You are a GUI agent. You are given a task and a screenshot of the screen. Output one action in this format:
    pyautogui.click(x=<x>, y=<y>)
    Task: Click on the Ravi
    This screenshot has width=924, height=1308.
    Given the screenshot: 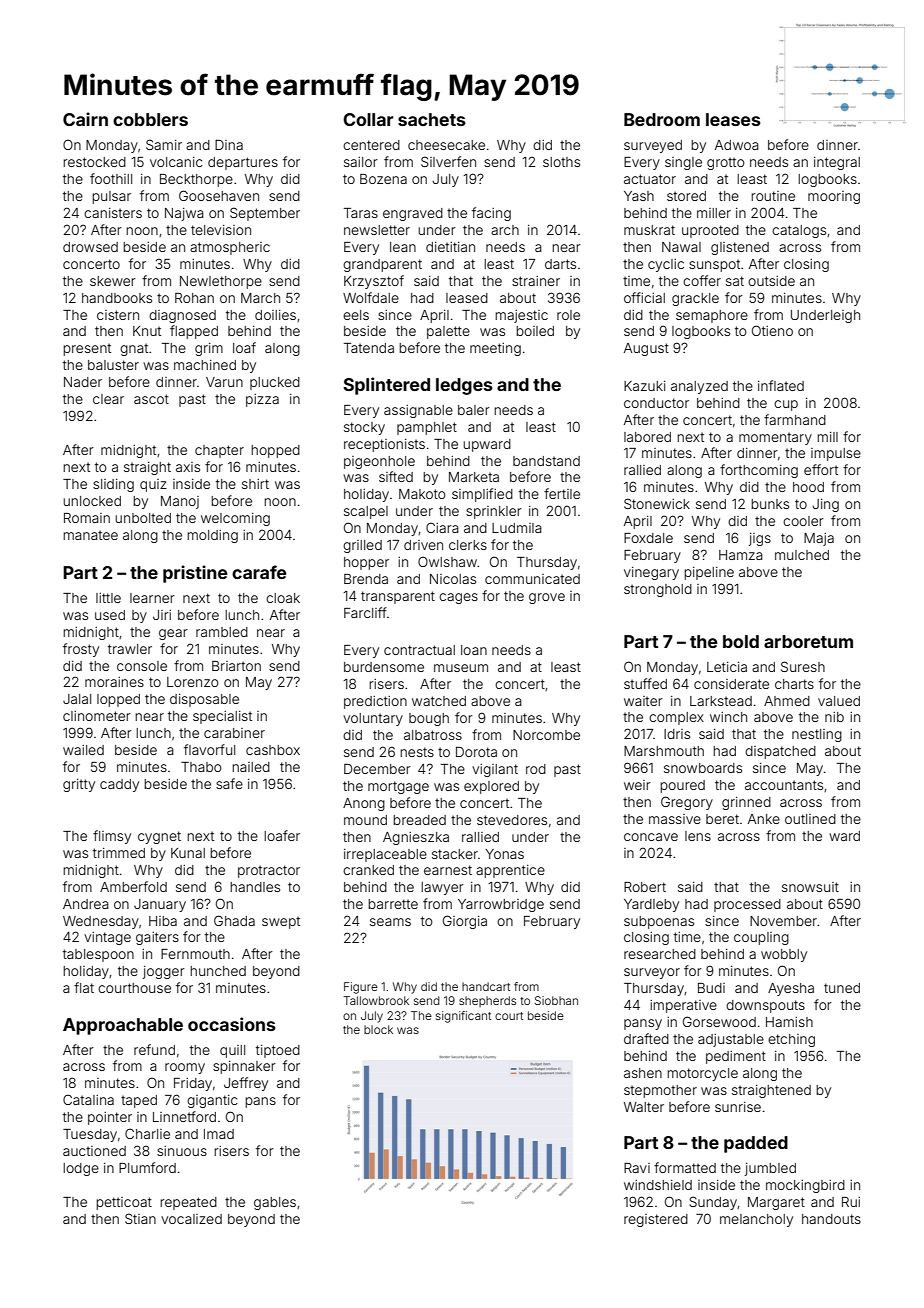 What is the action you would take?
    pyautogui.click(x=637, y=1168)
